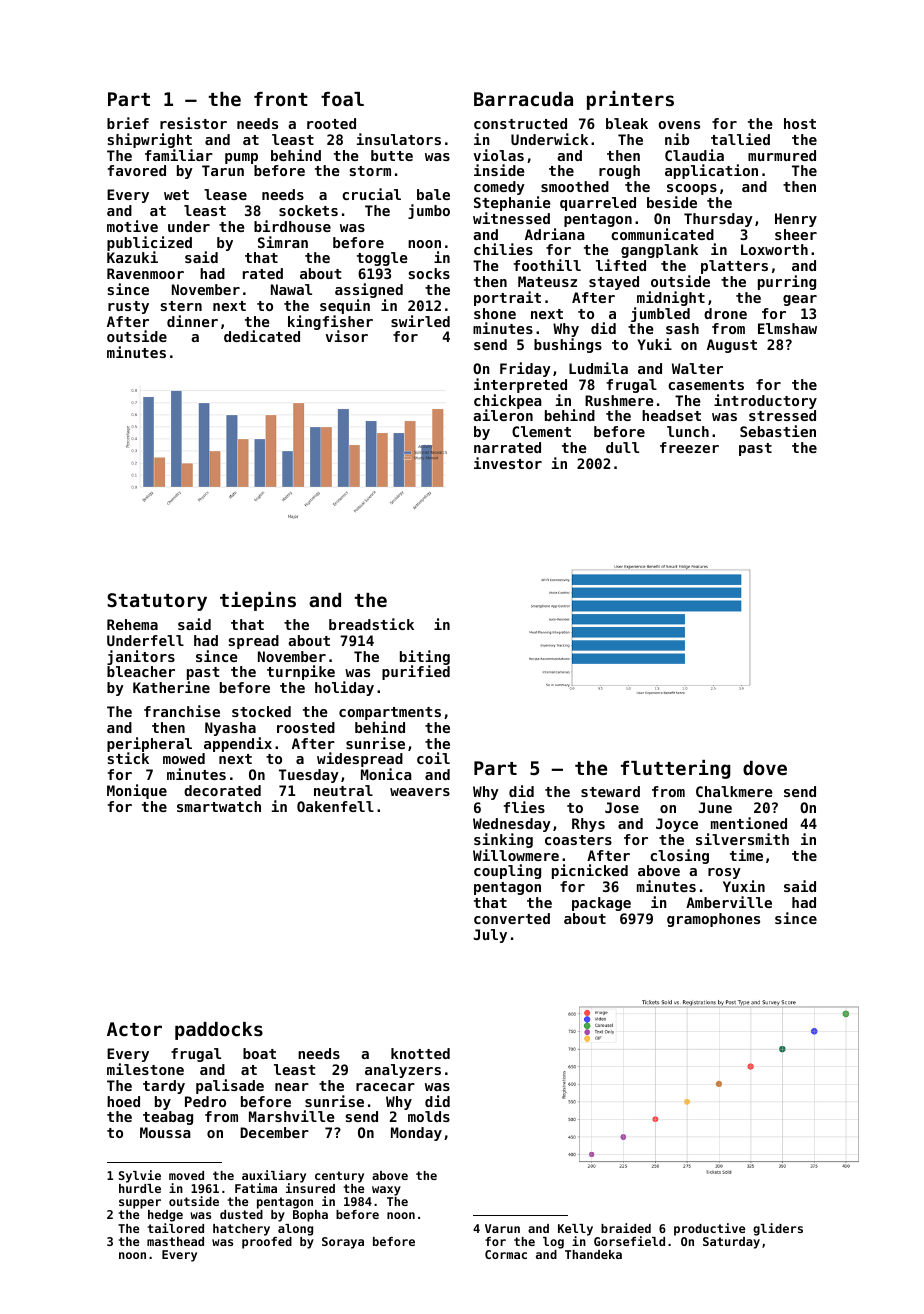  What do you see at coordinates (506, 1254) in the screenshot?
I see `Cormac` at bounding box center [506, 1254].
